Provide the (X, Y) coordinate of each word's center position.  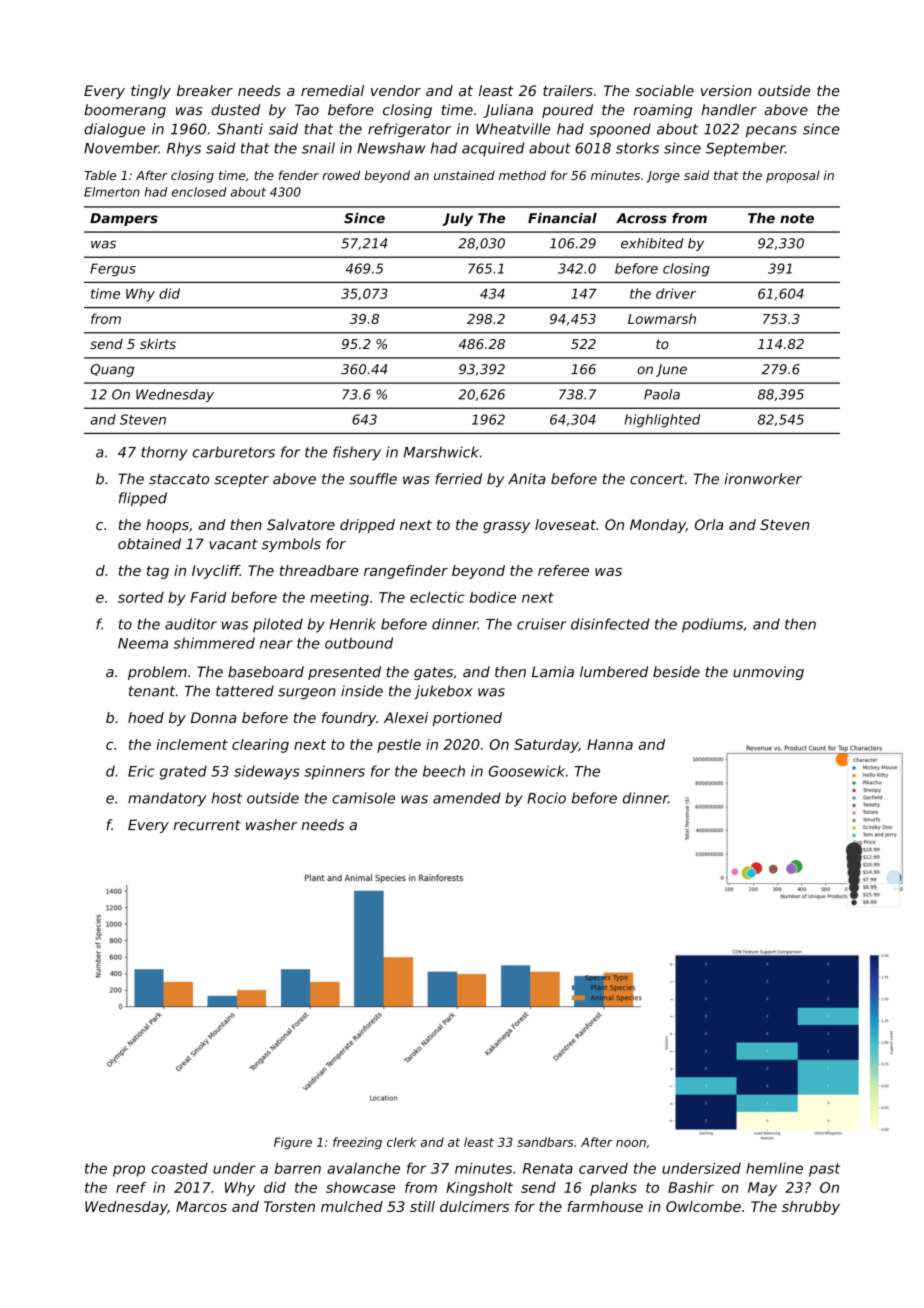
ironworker (763, 479)
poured (567, 111)
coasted (179, 1168)
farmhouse (605, 1206)
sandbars (545, 1142)
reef (131, 1187)
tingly (151, 92)
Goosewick (527, 771)
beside (676, 672)
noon (631, 1143)
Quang (112, 370)
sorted (141, 597)
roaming (663, 111)
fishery (357, 453)
